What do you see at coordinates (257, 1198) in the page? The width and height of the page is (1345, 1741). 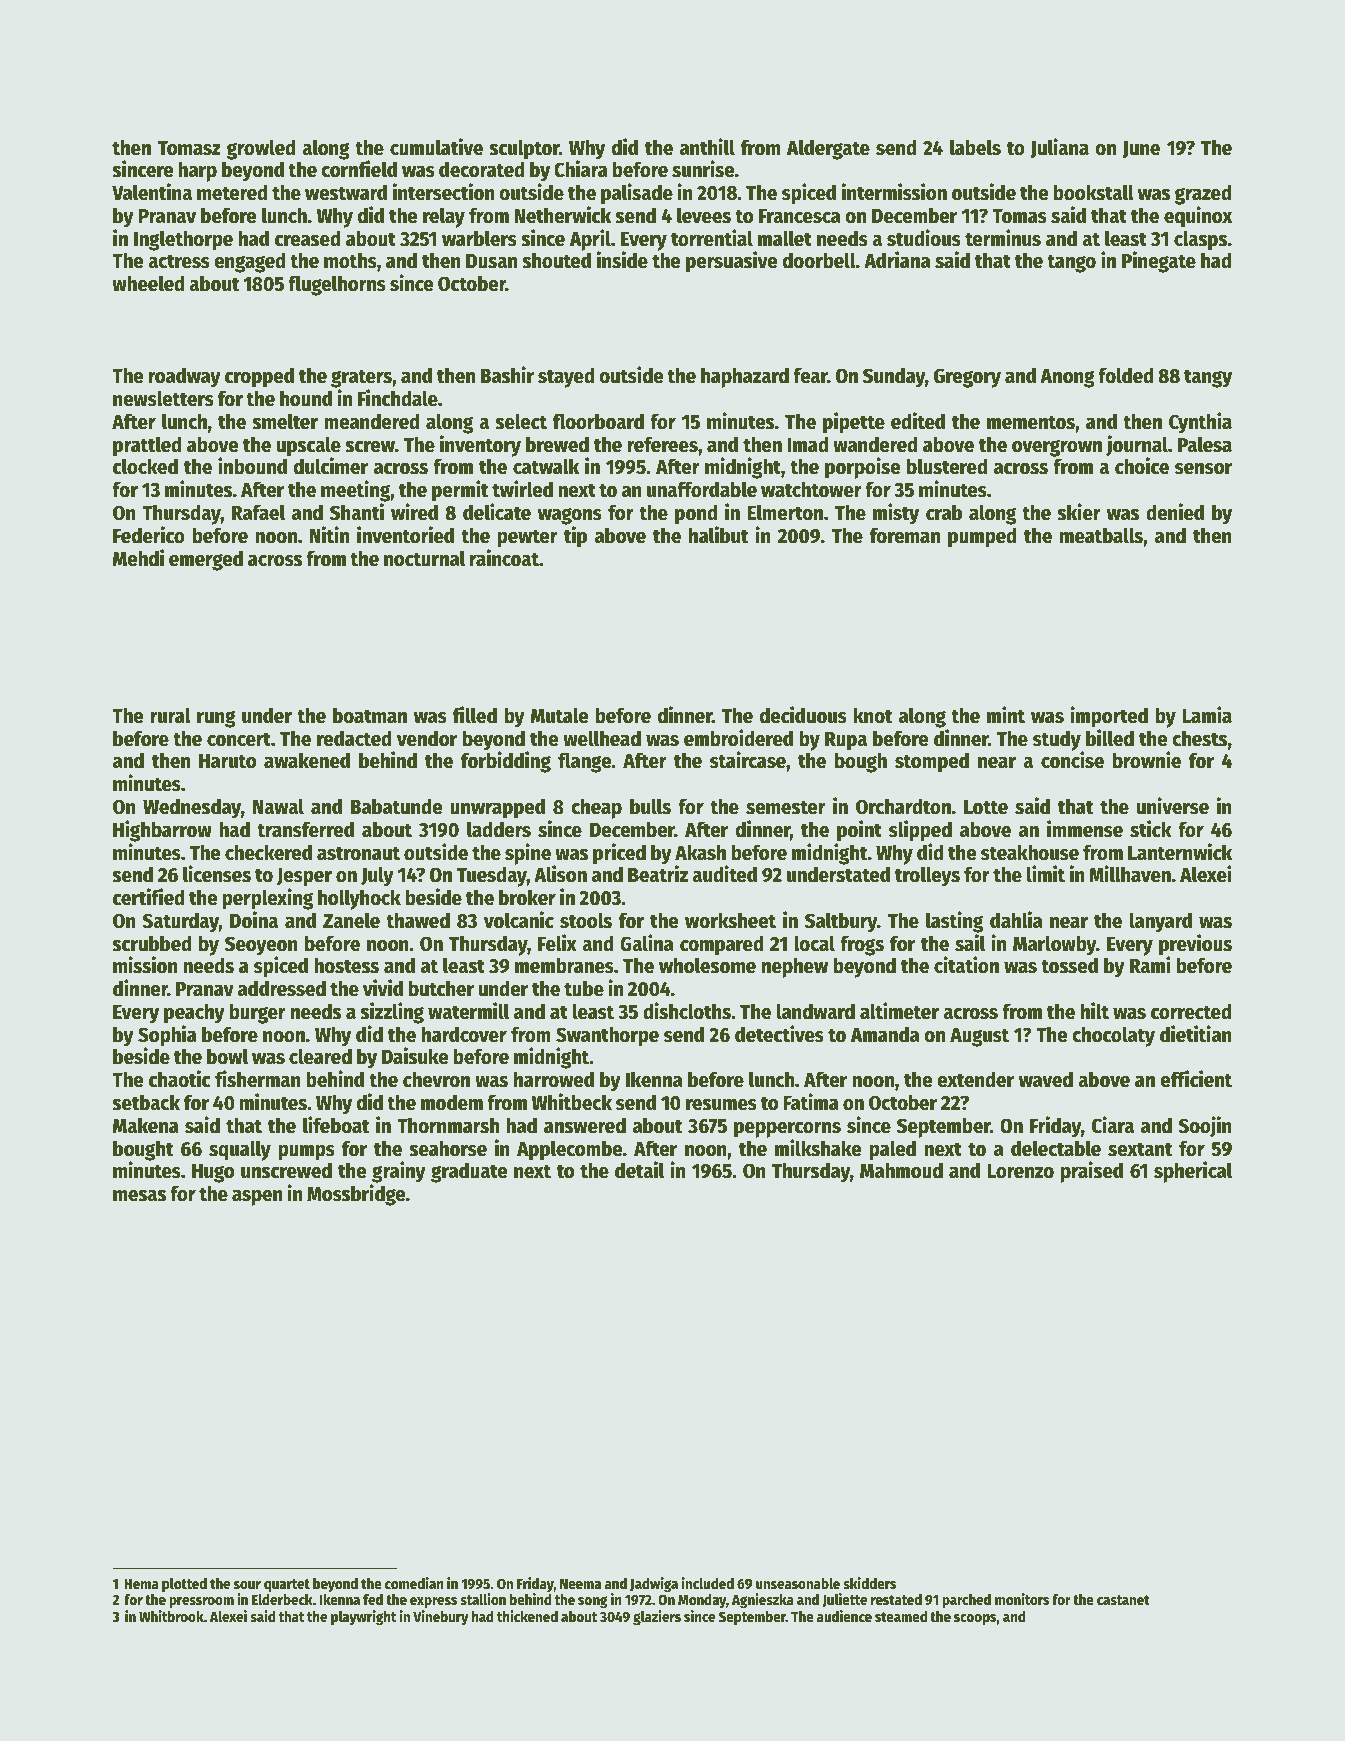 I see `aspen` at bounding box center [257, 1198].
